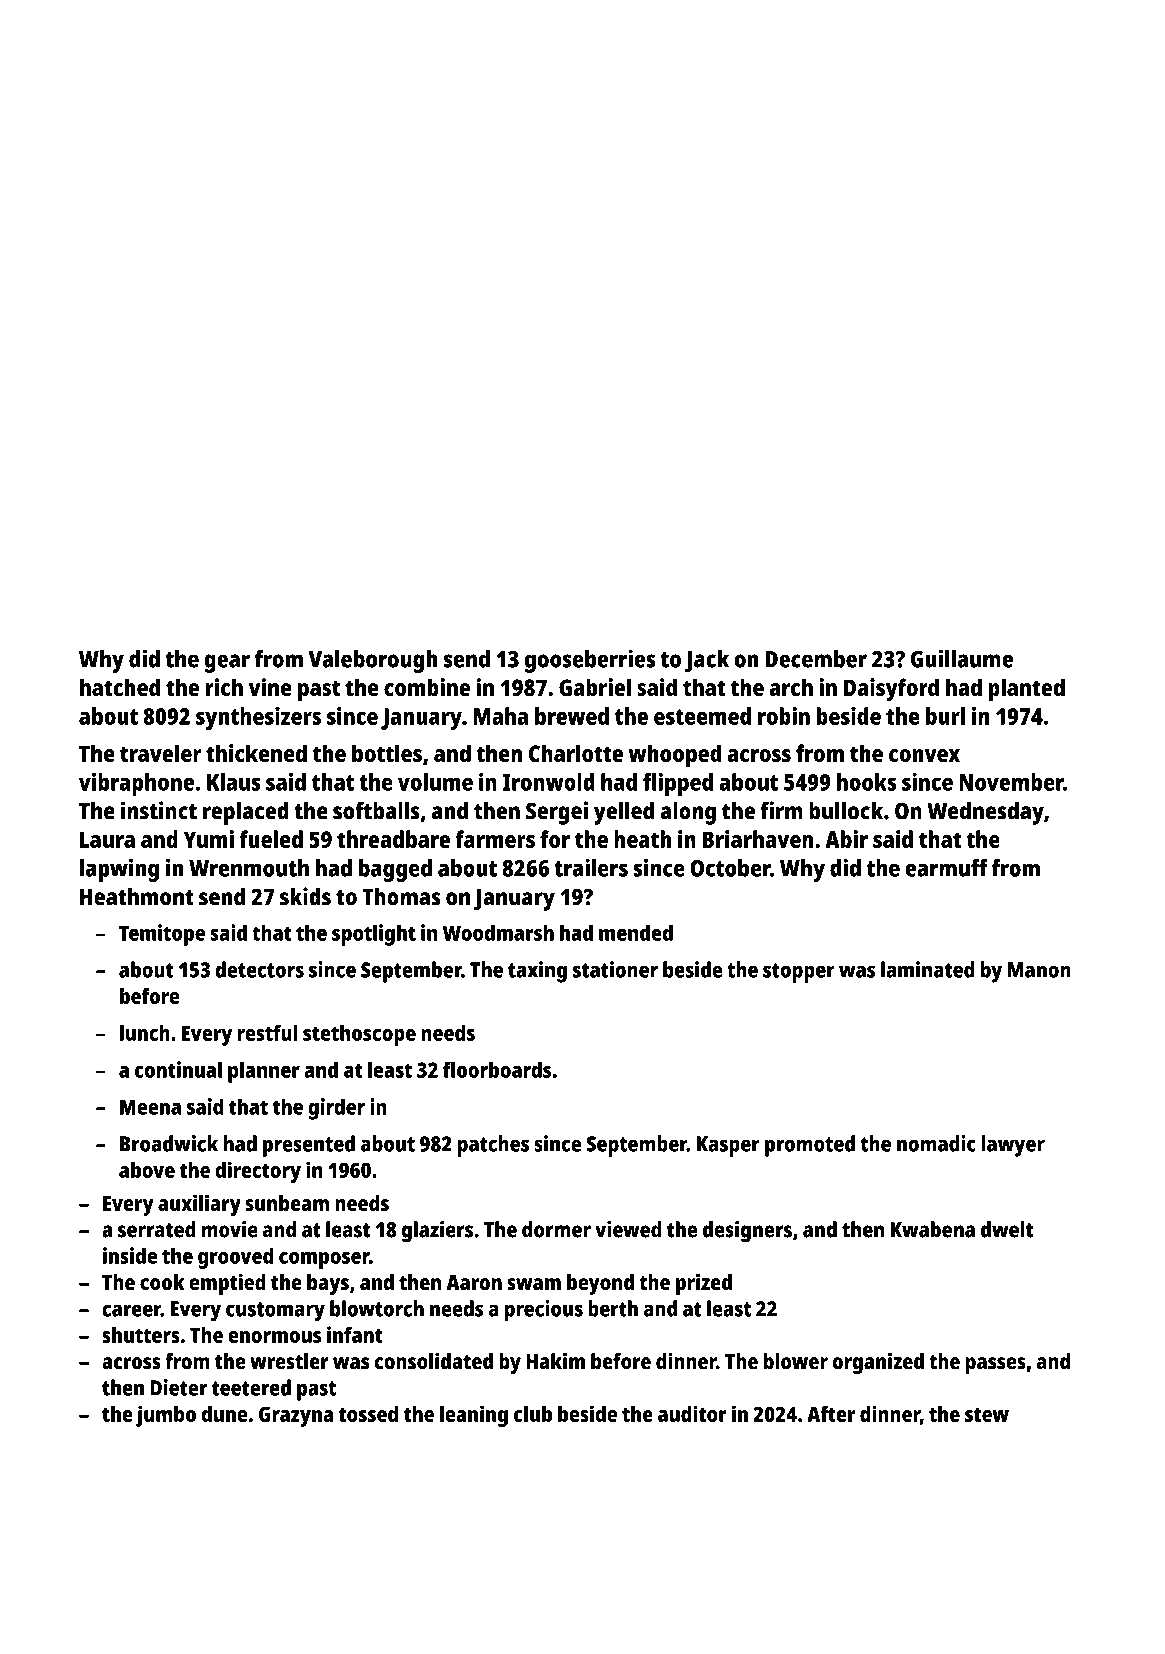 This image has width=1165, height=1654. I want to click on stew, so click(987, 1415).
